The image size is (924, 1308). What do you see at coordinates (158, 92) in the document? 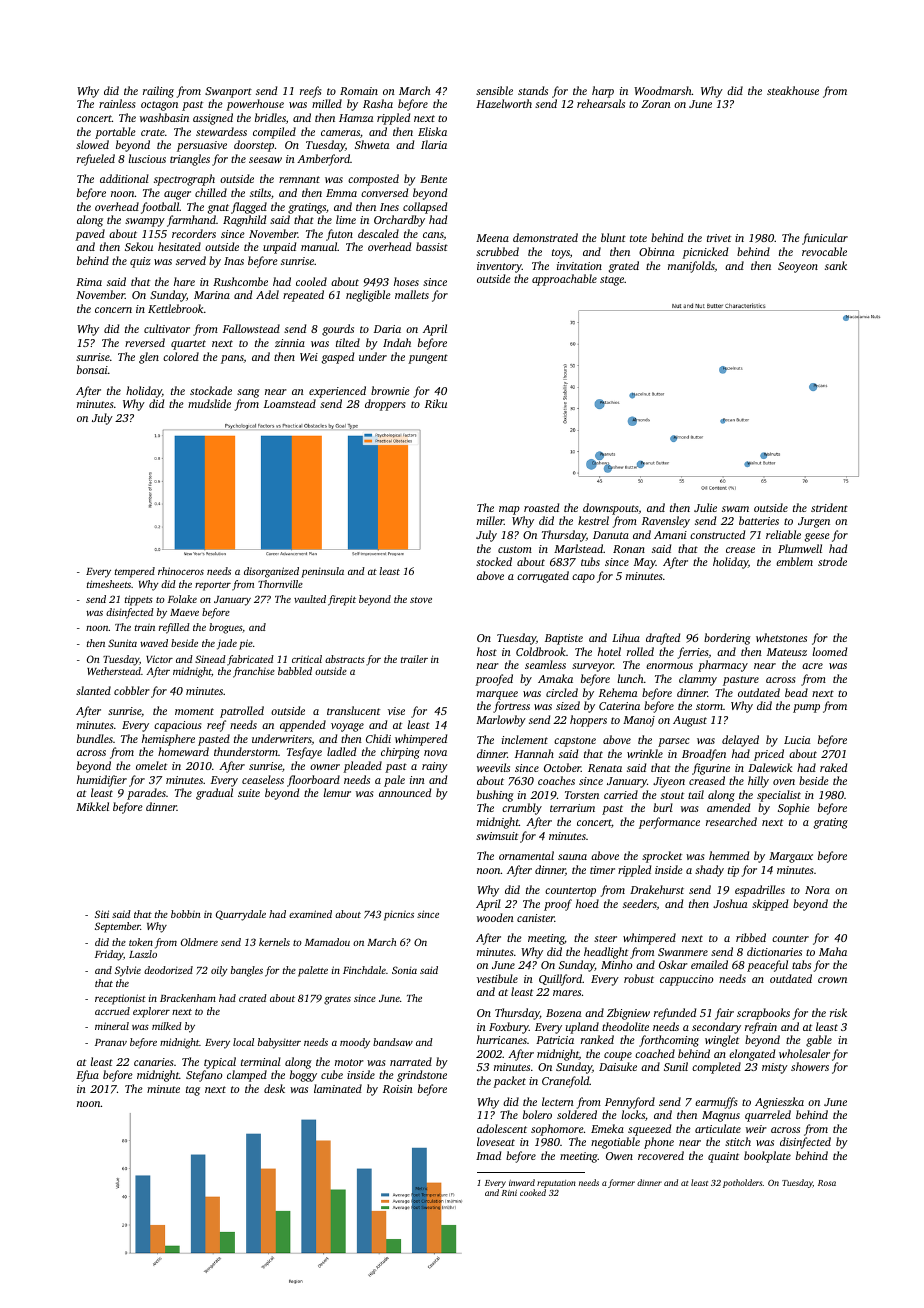
I see `railing` at bounding box center [158, 92].
